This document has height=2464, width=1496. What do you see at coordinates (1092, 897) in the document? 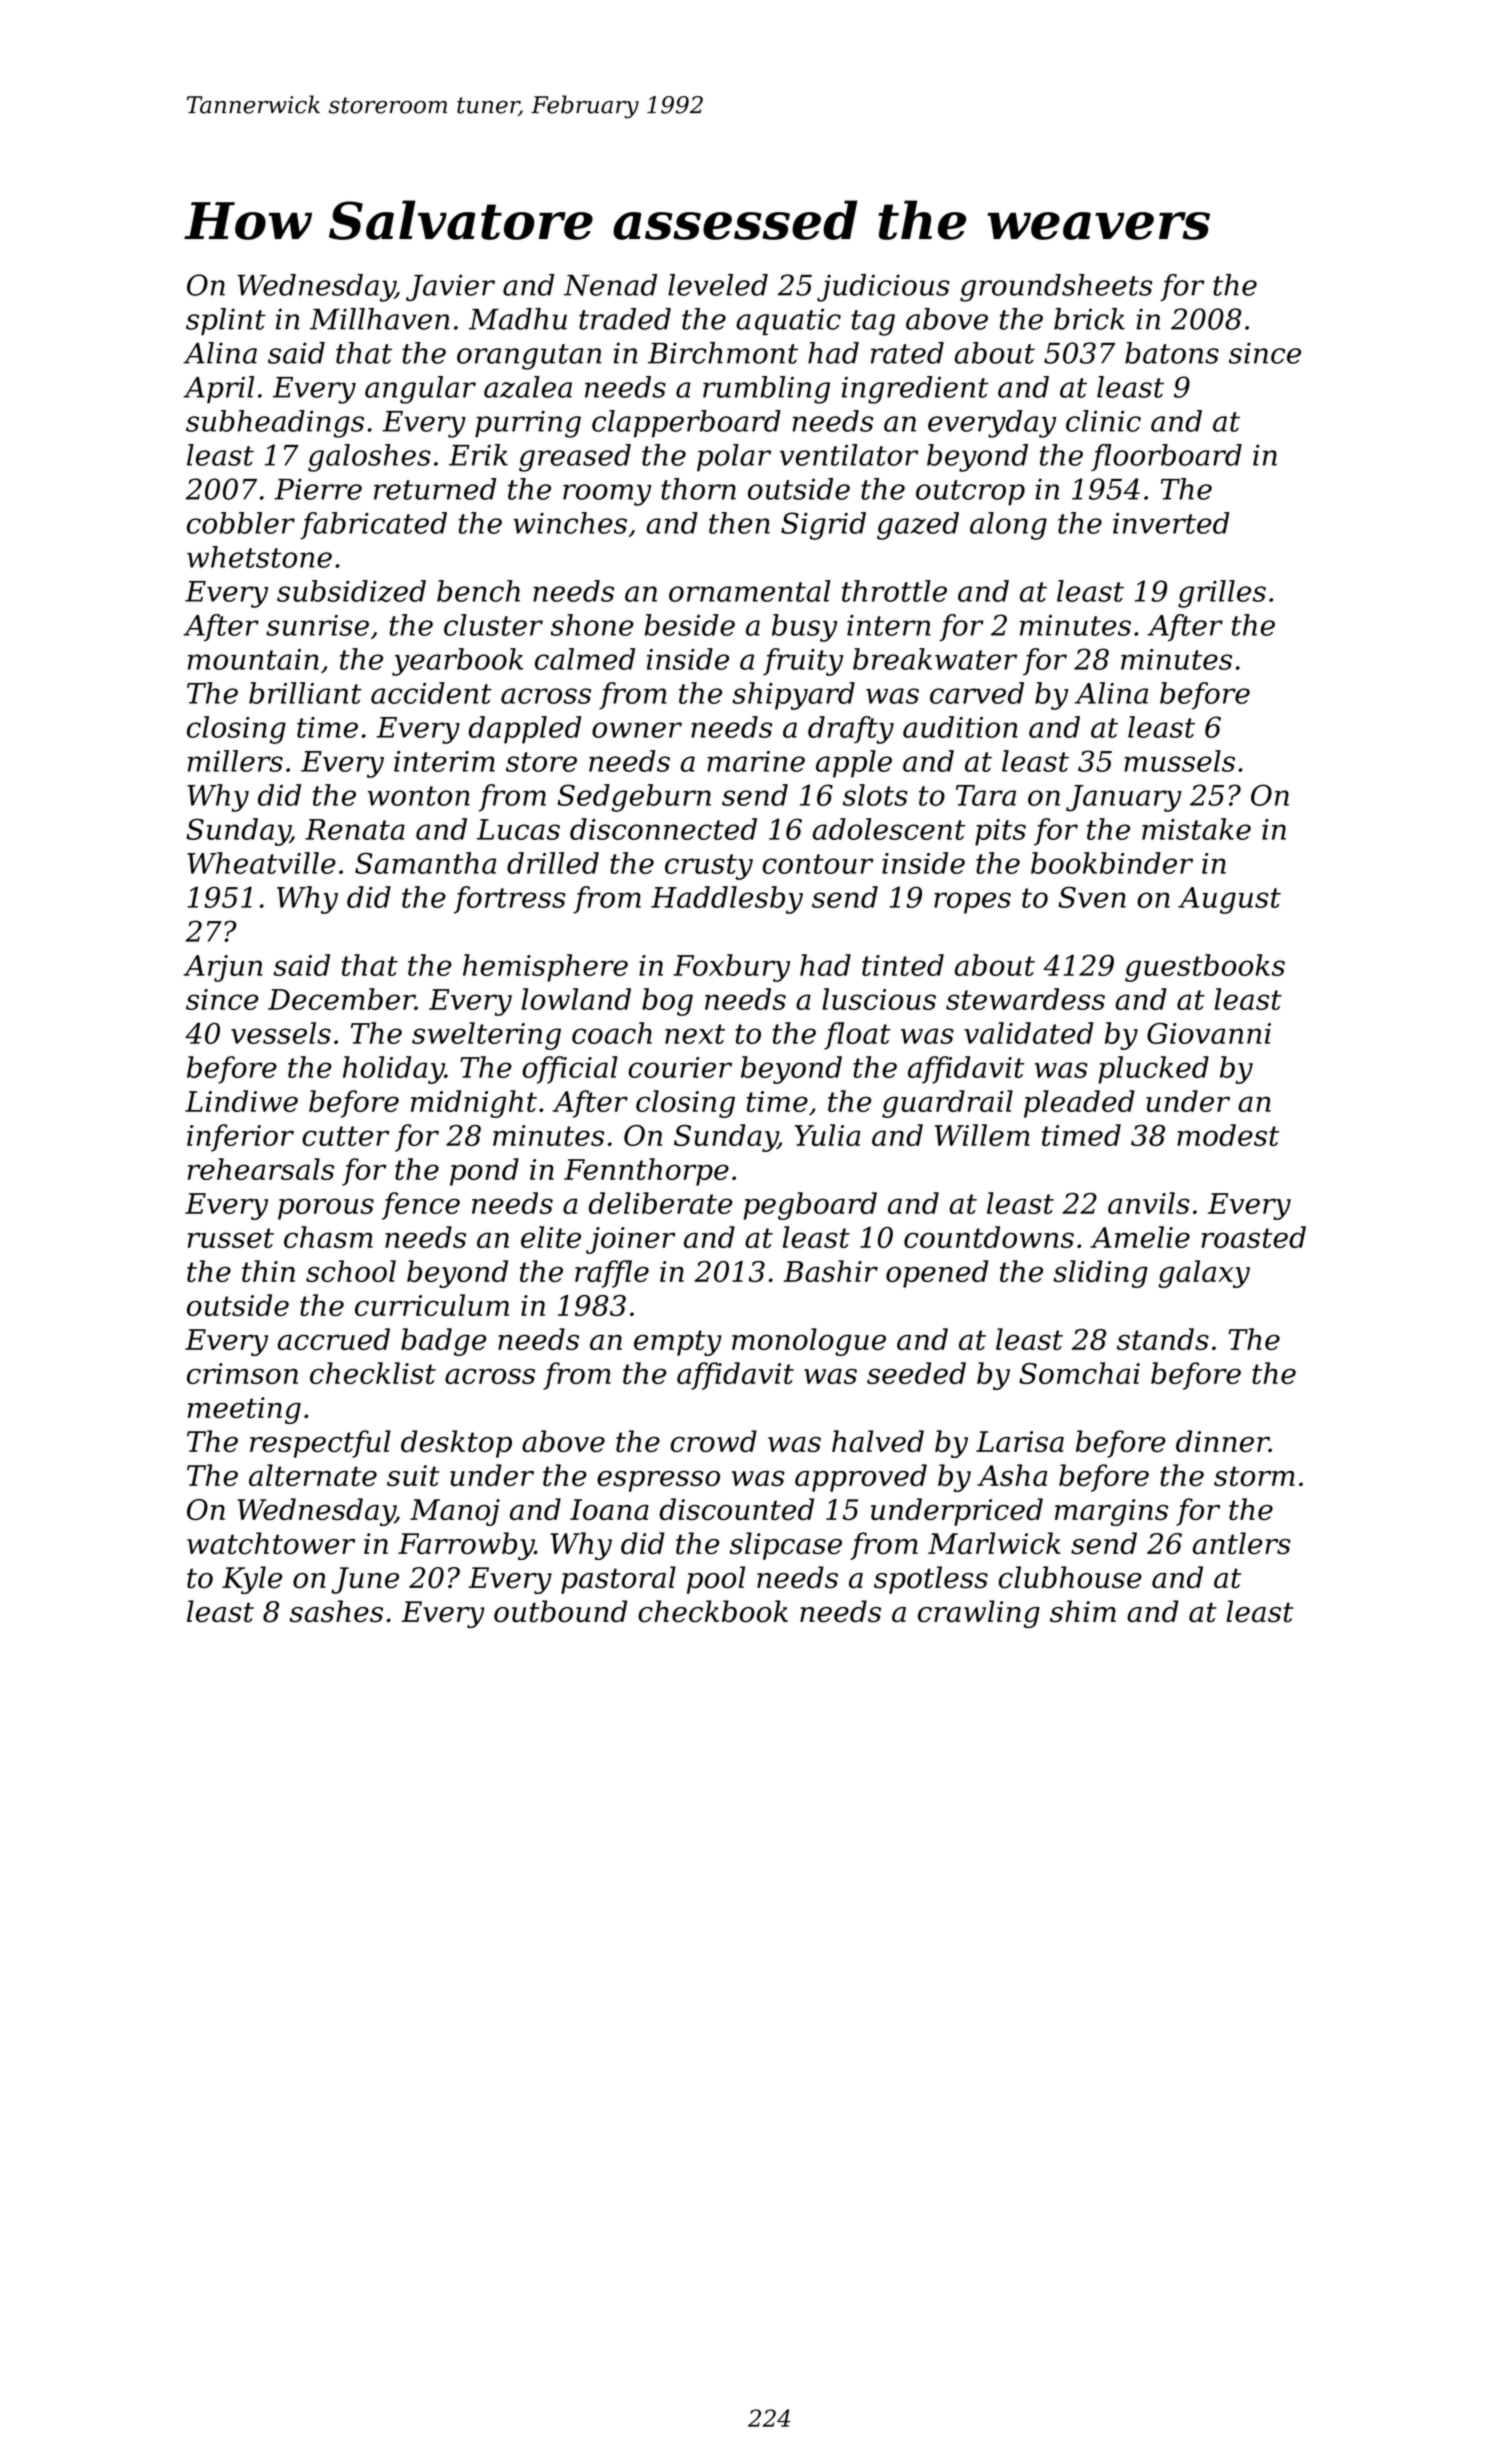
I see `Sven` at bounding box center [1092, 897].
